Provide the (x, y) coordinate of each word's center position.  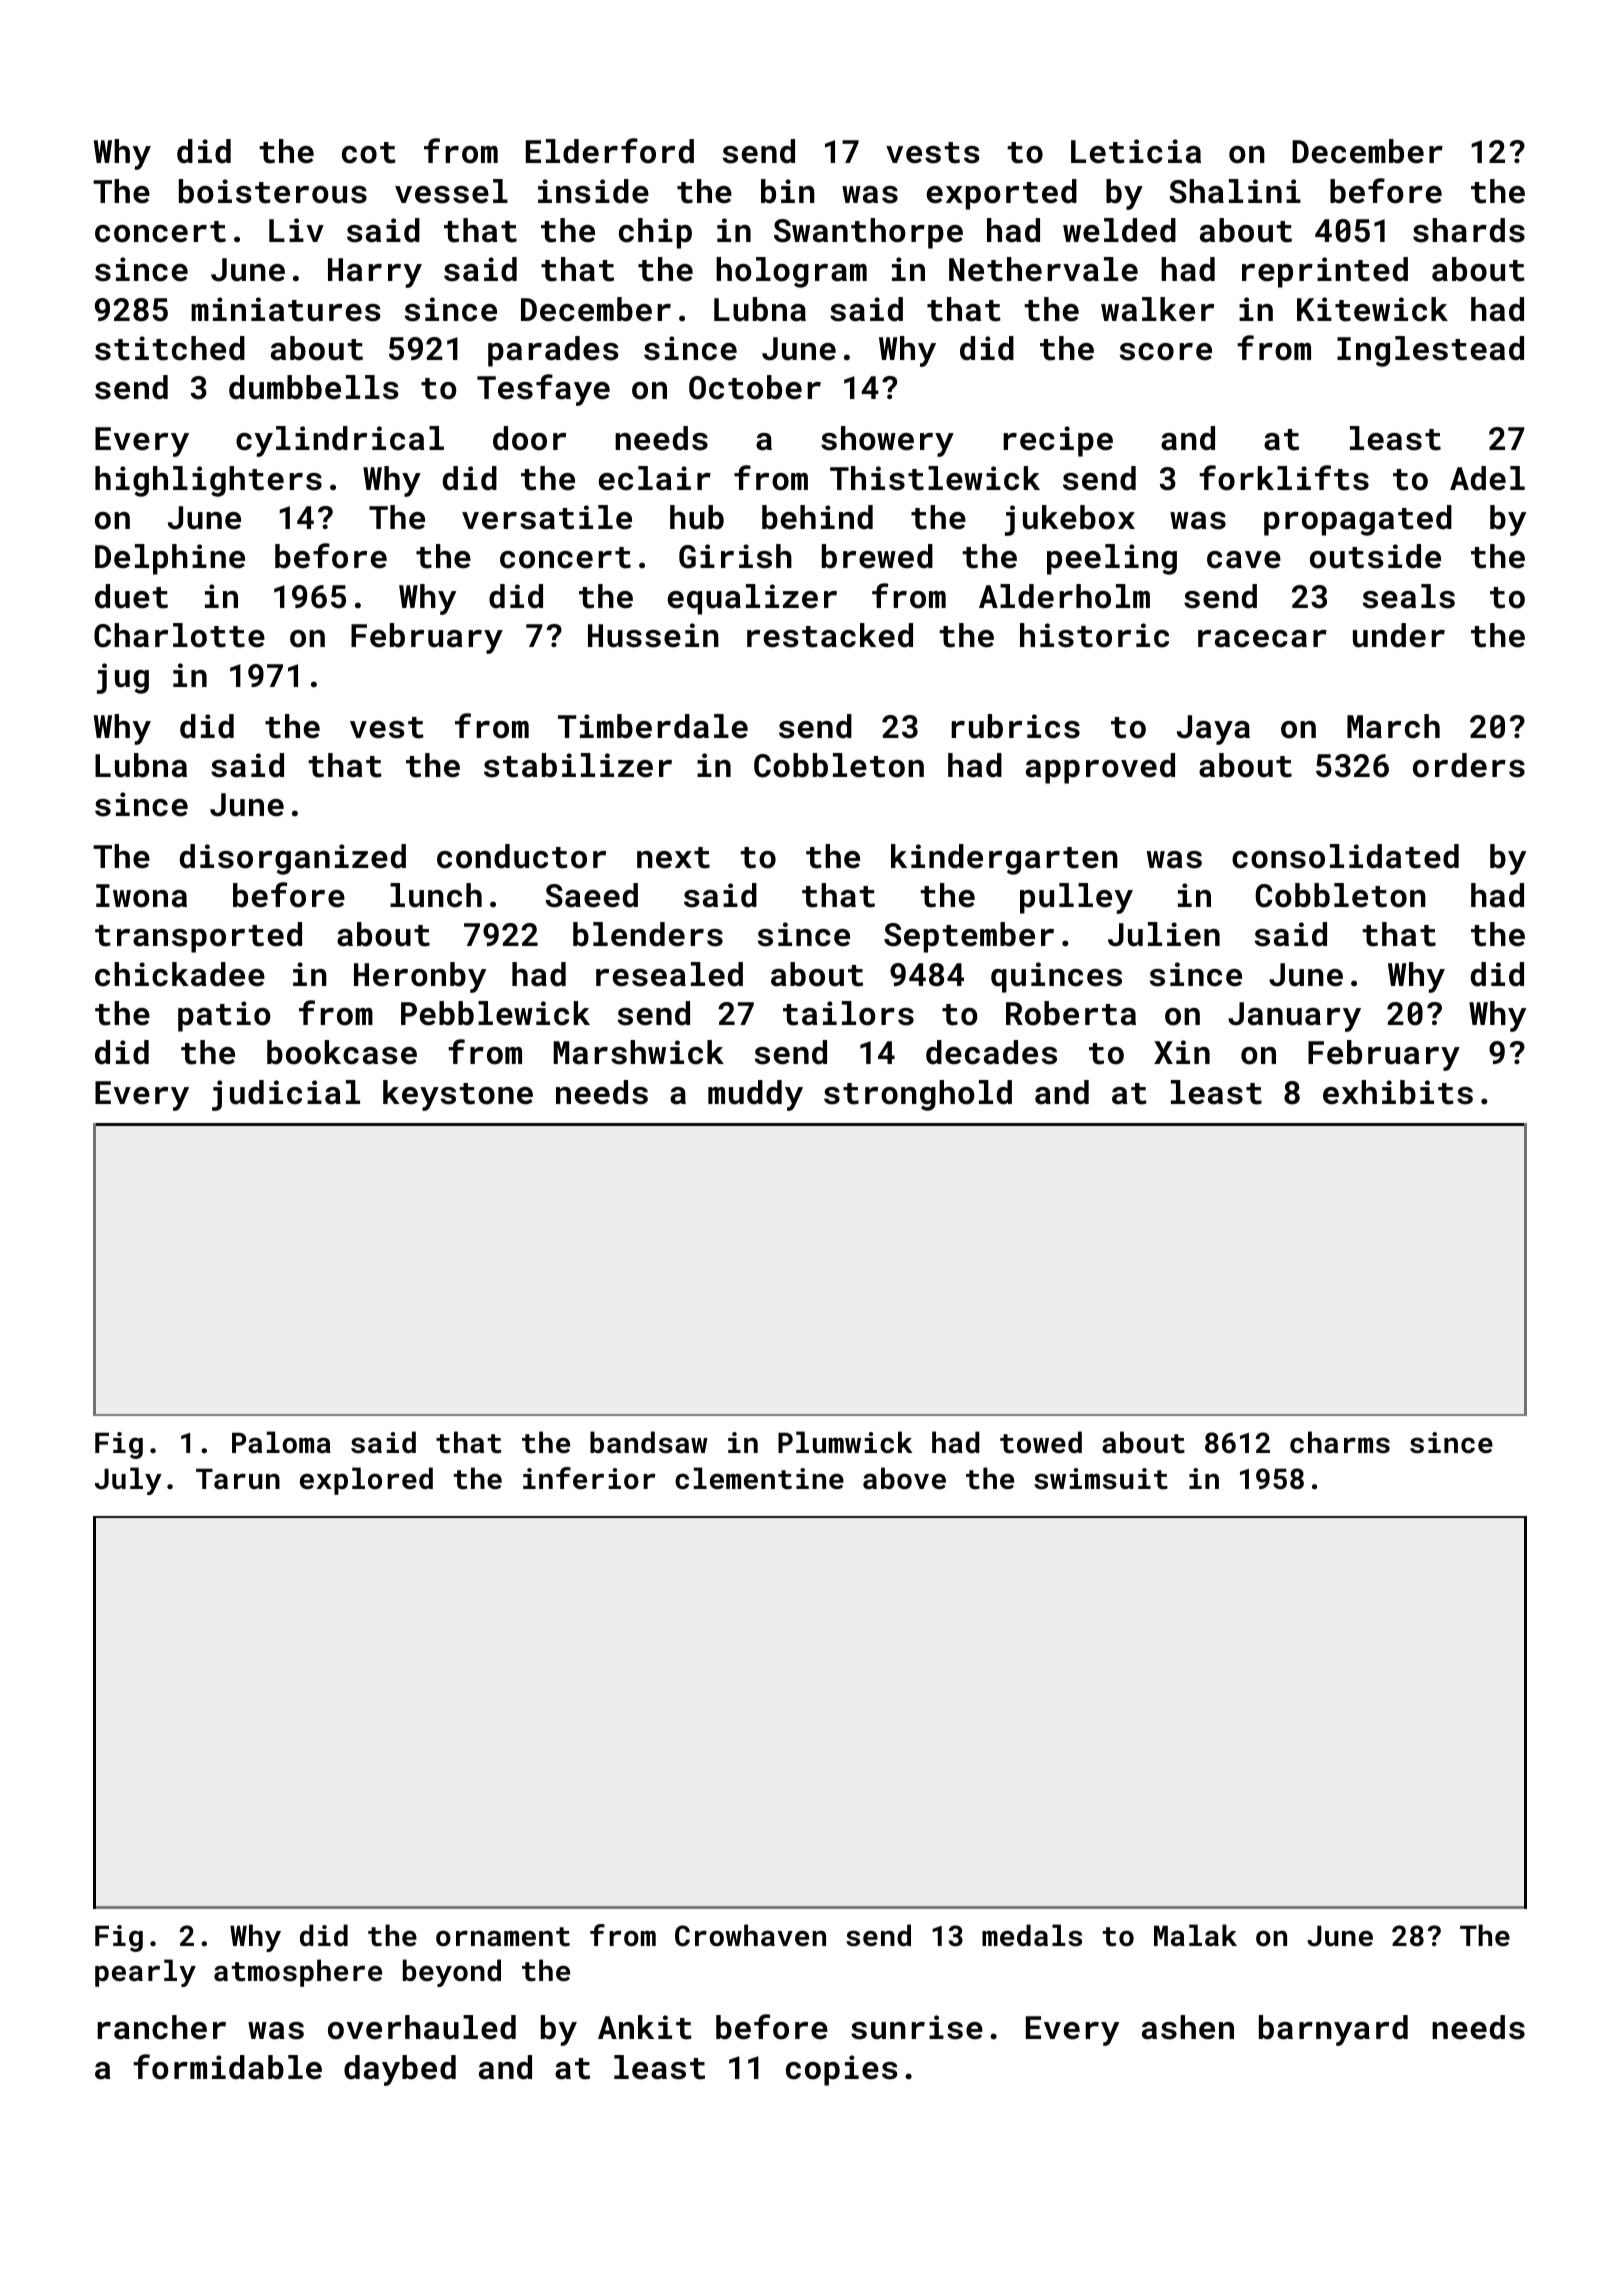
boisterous (273, 191)
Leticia (1136, 151)
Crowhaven (750, 1935)
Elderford (610, 151)
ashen (1188, 2027)
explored (366, 1481)
